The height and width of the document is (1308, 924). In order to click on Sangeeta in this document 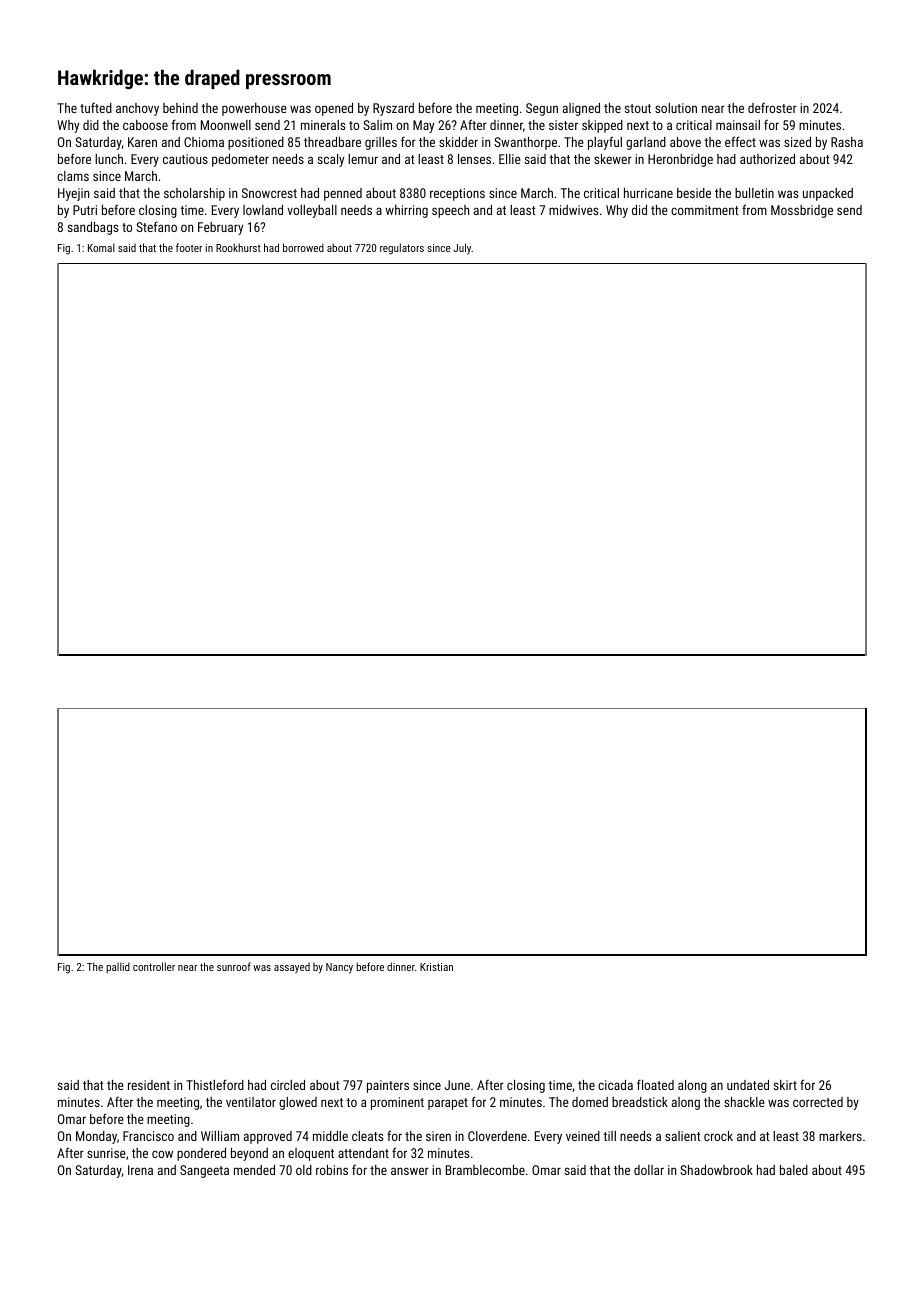, I will do `click(204, 1171)`.
